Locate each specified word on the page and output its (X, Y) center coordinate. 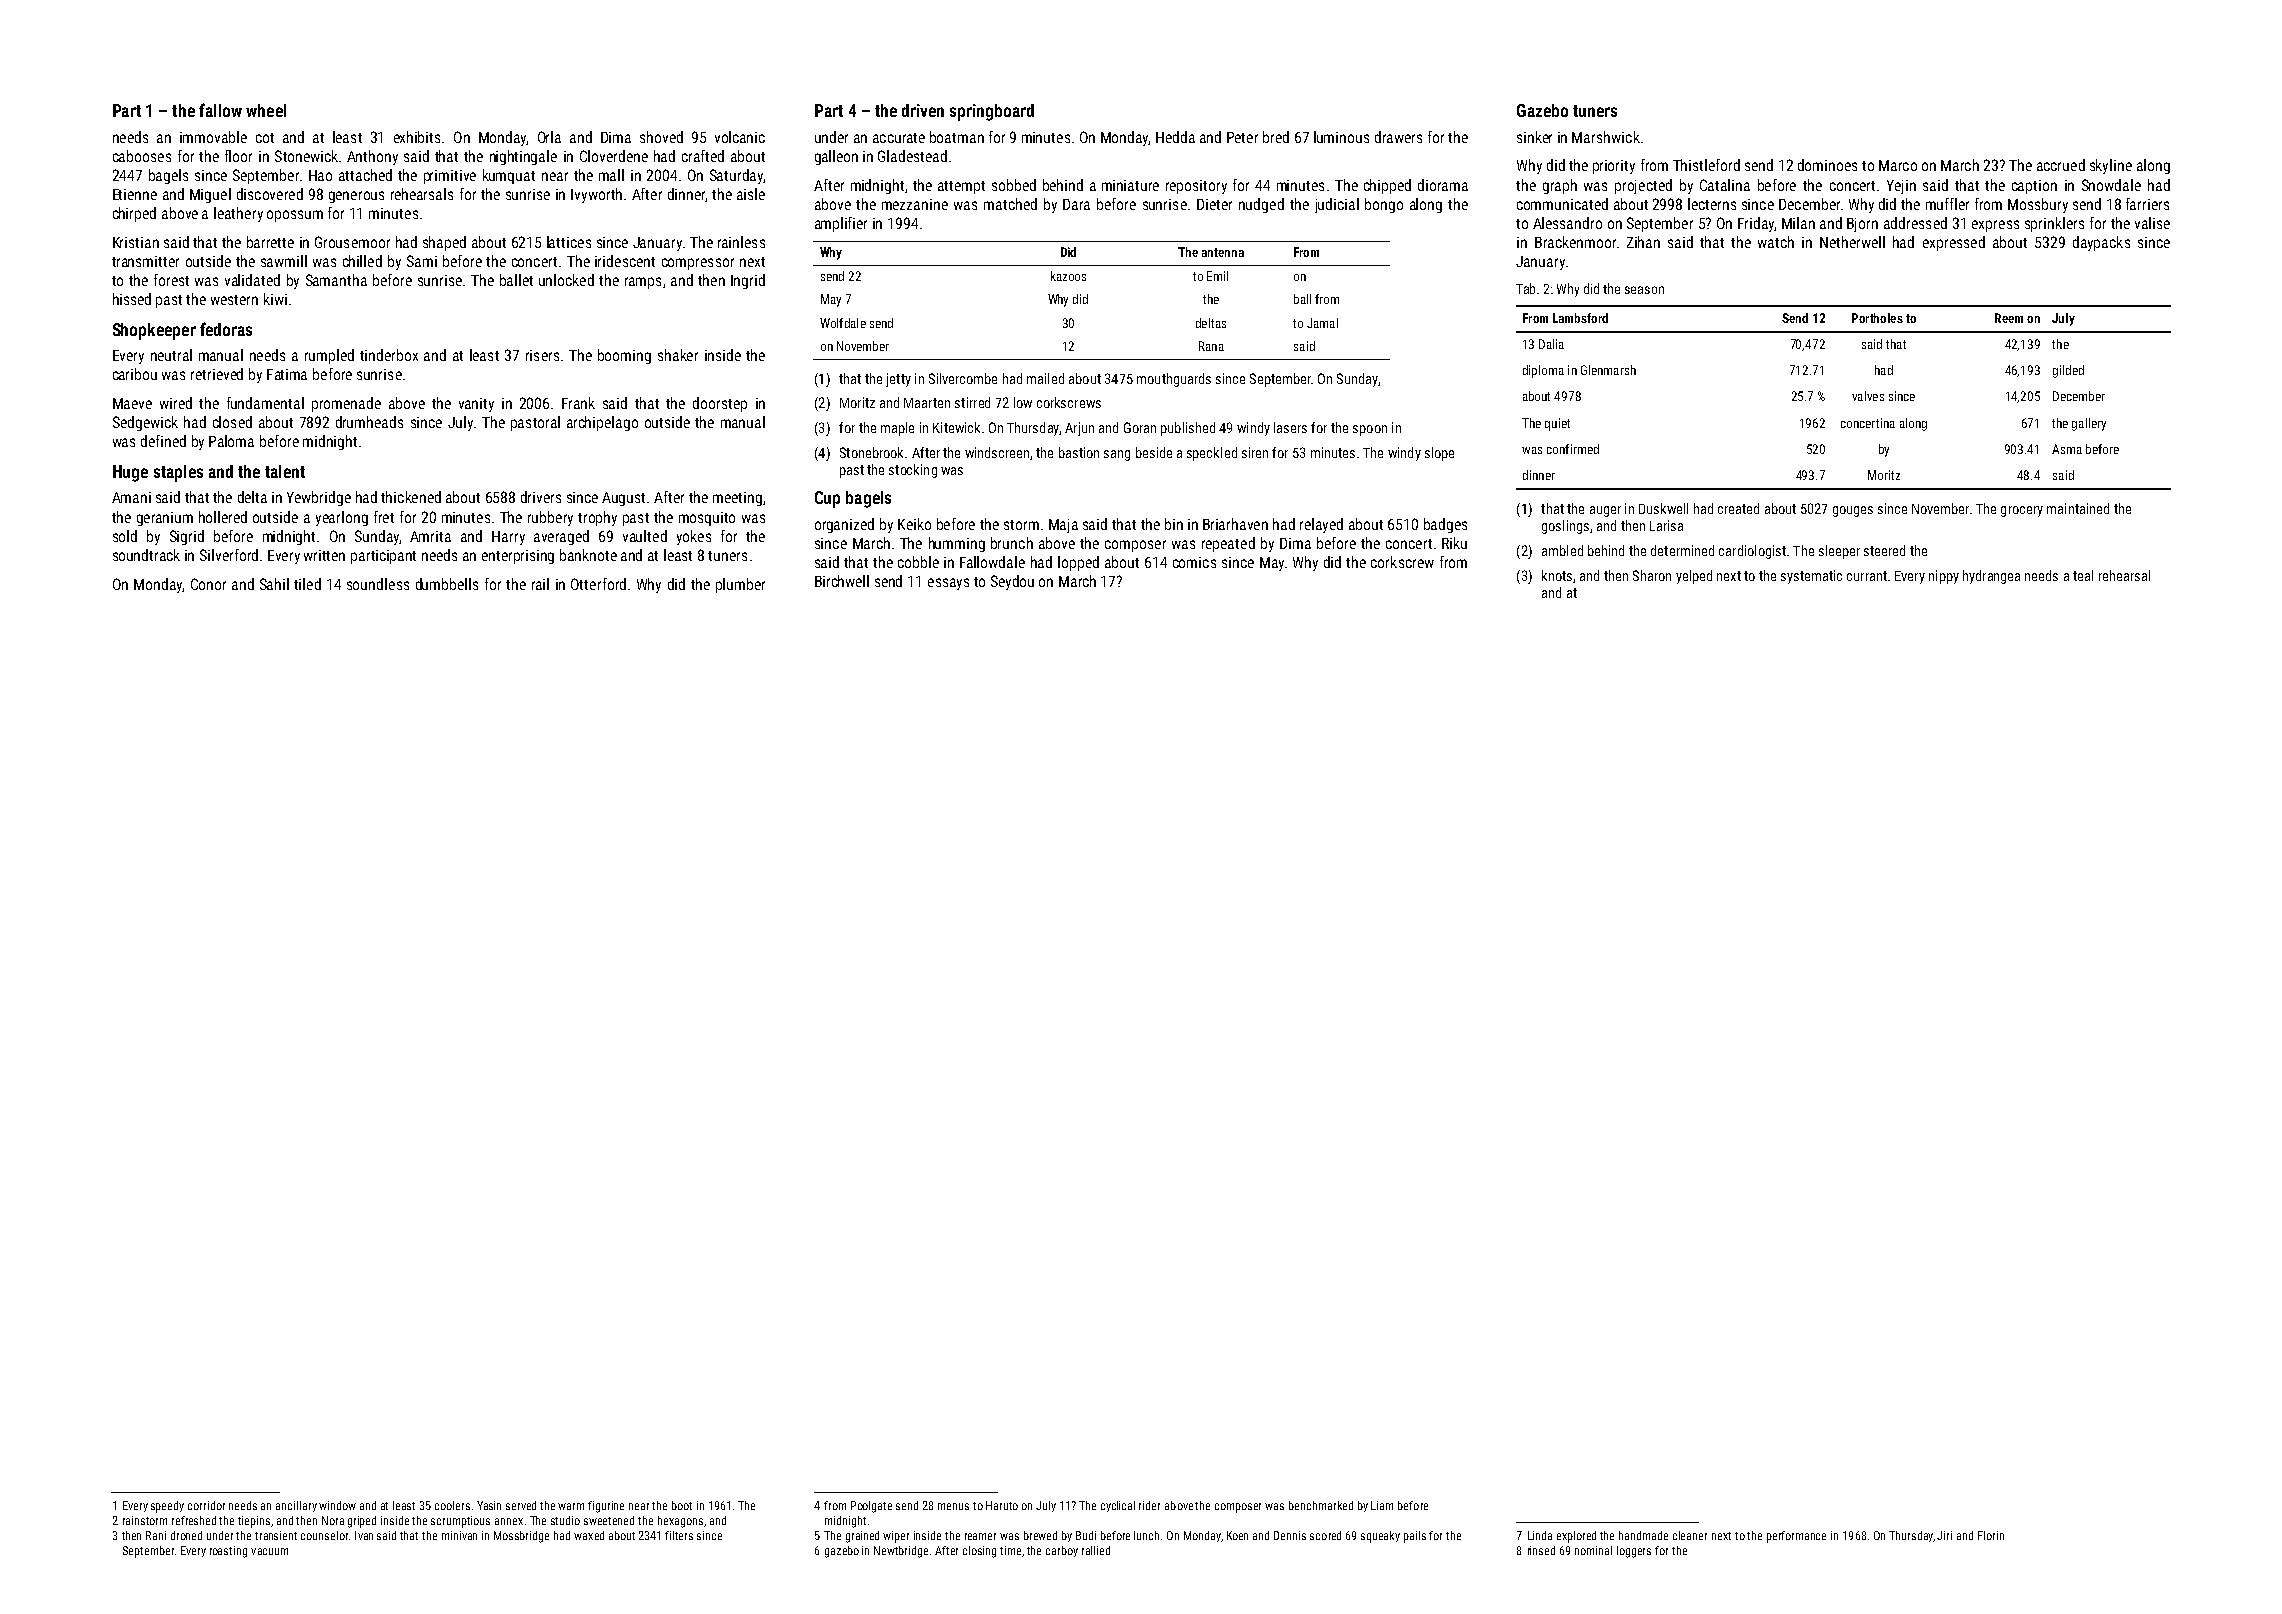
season (1644, 290)
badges (1445, 525)
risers (542, 355)
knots (1557, 575)
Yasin (489, 1505)
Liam (1382, 1505)
